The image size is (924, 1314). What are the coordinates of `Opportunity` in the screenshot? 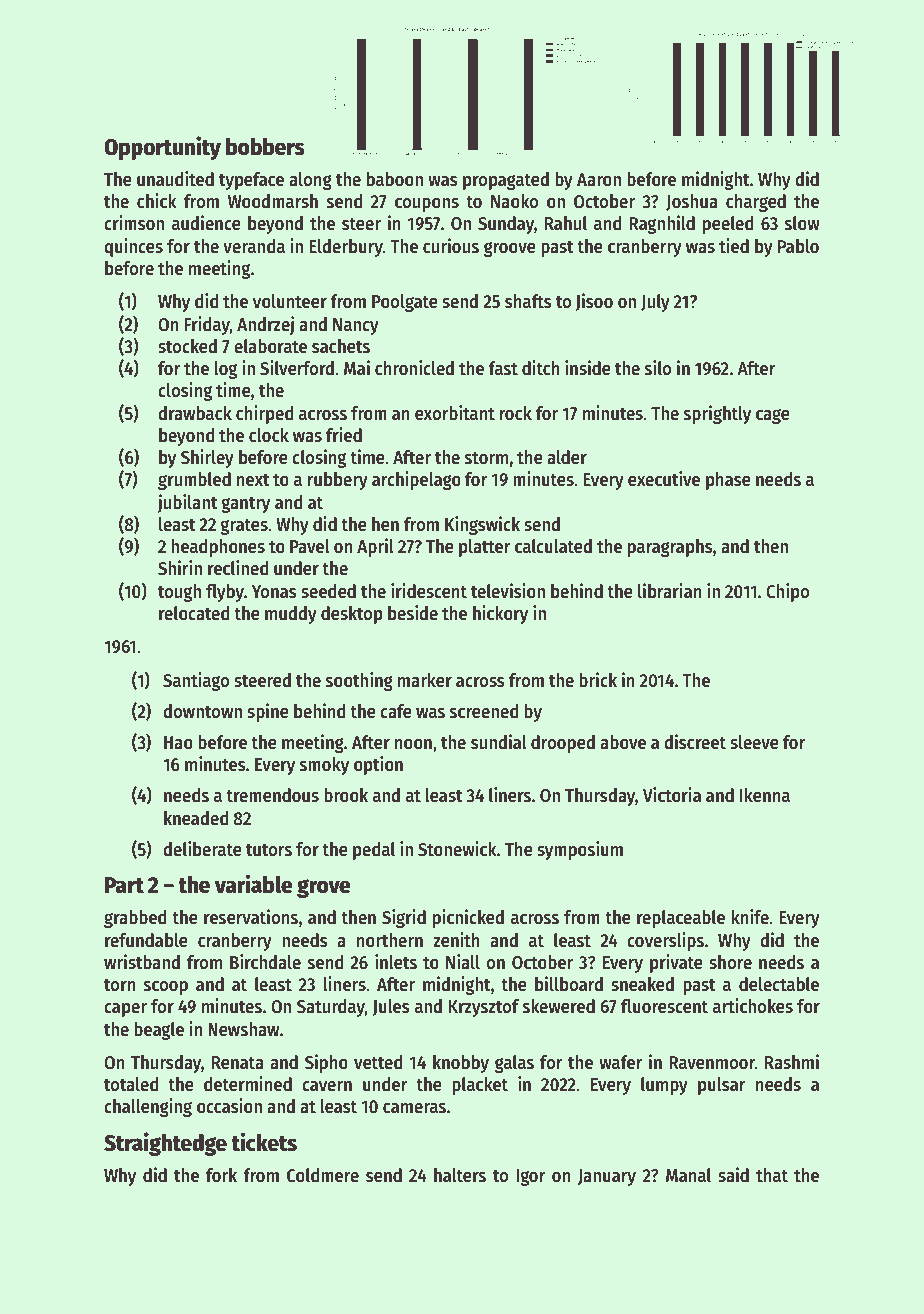 It's located at (162, 148).
